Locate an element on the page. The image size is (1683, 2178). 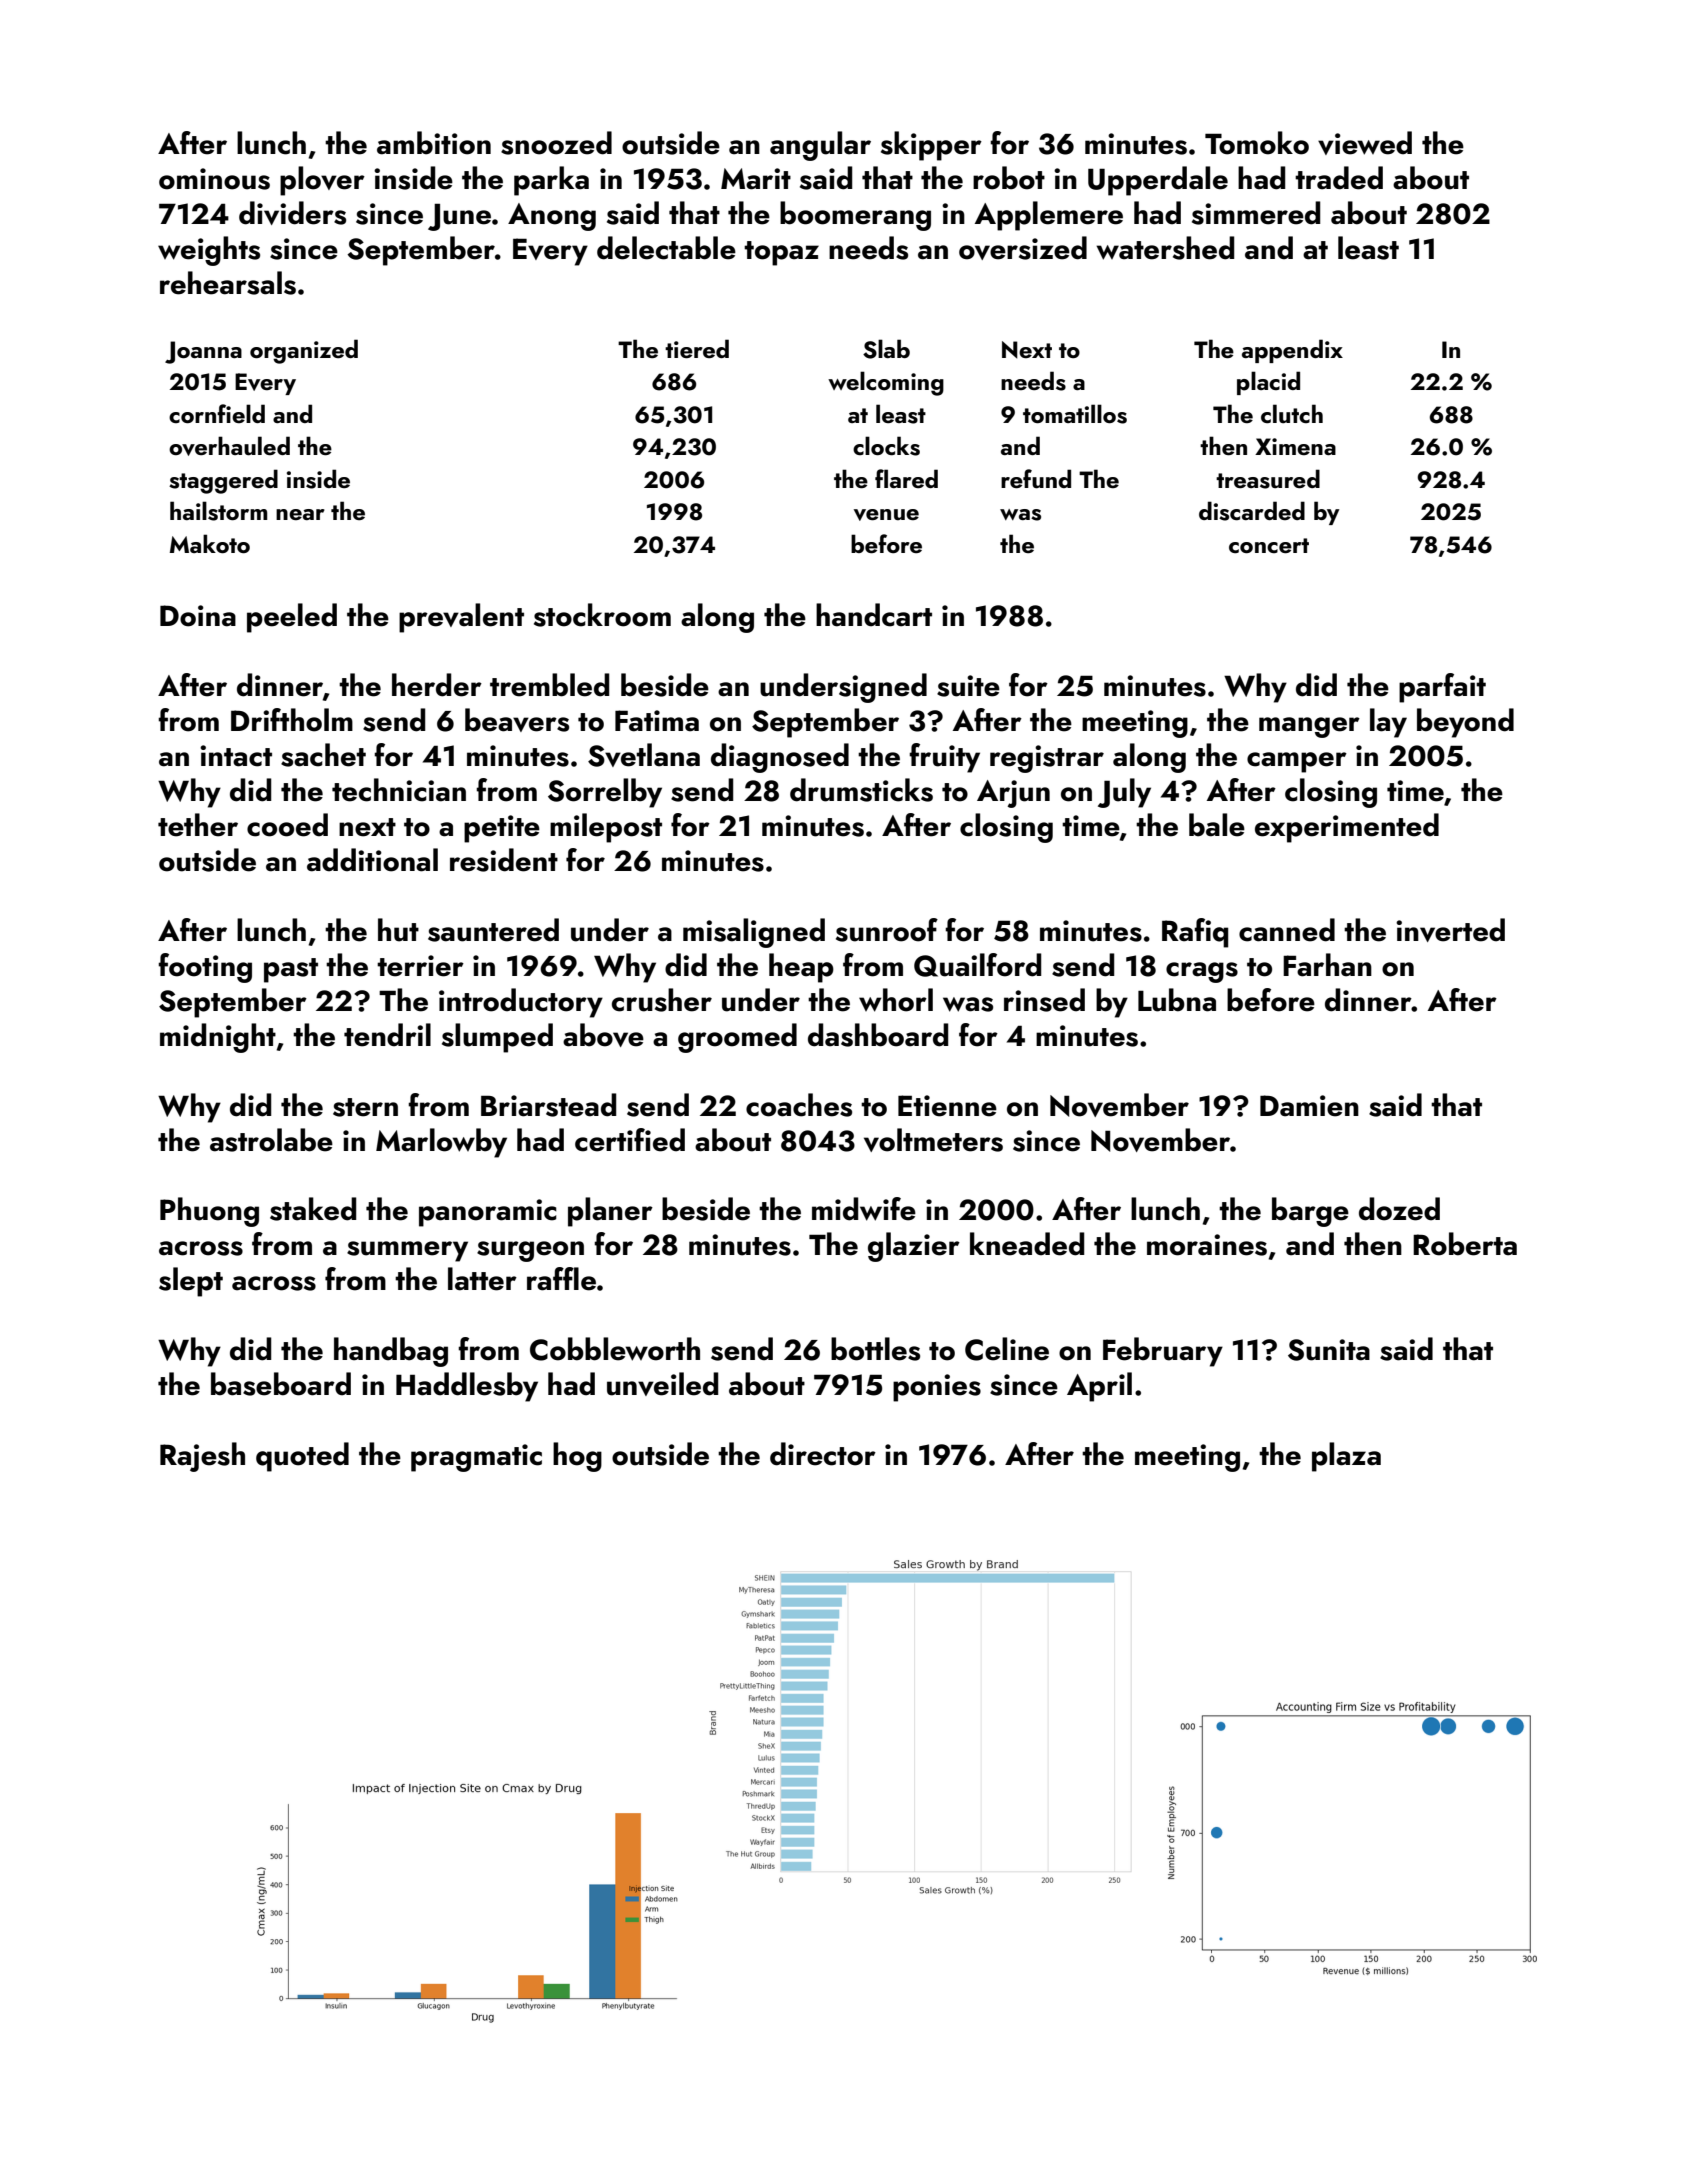
ominous is located at coordinates (214, 179).
